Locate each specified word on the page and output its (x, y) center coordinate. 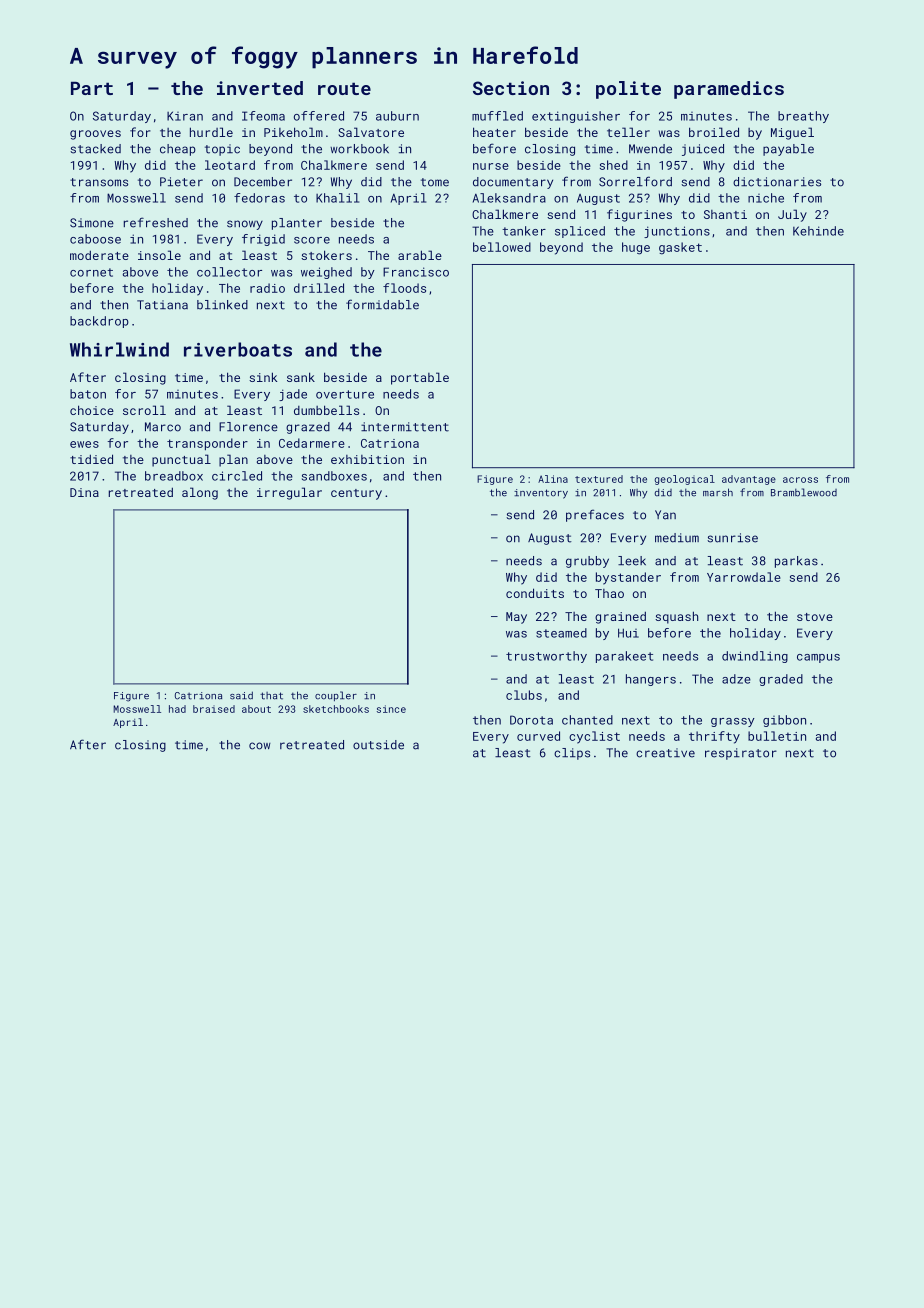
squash (676, 617)
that (271, 696)
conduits (535, 593)
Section (511, 88)
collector (229, 272)
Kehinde (818, 231)
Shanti (725, 214)
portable (420, 378)
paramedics (729, 90)
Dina (84, 492)
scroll (144, 410)
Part (92, 88)
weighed (326, 273)
